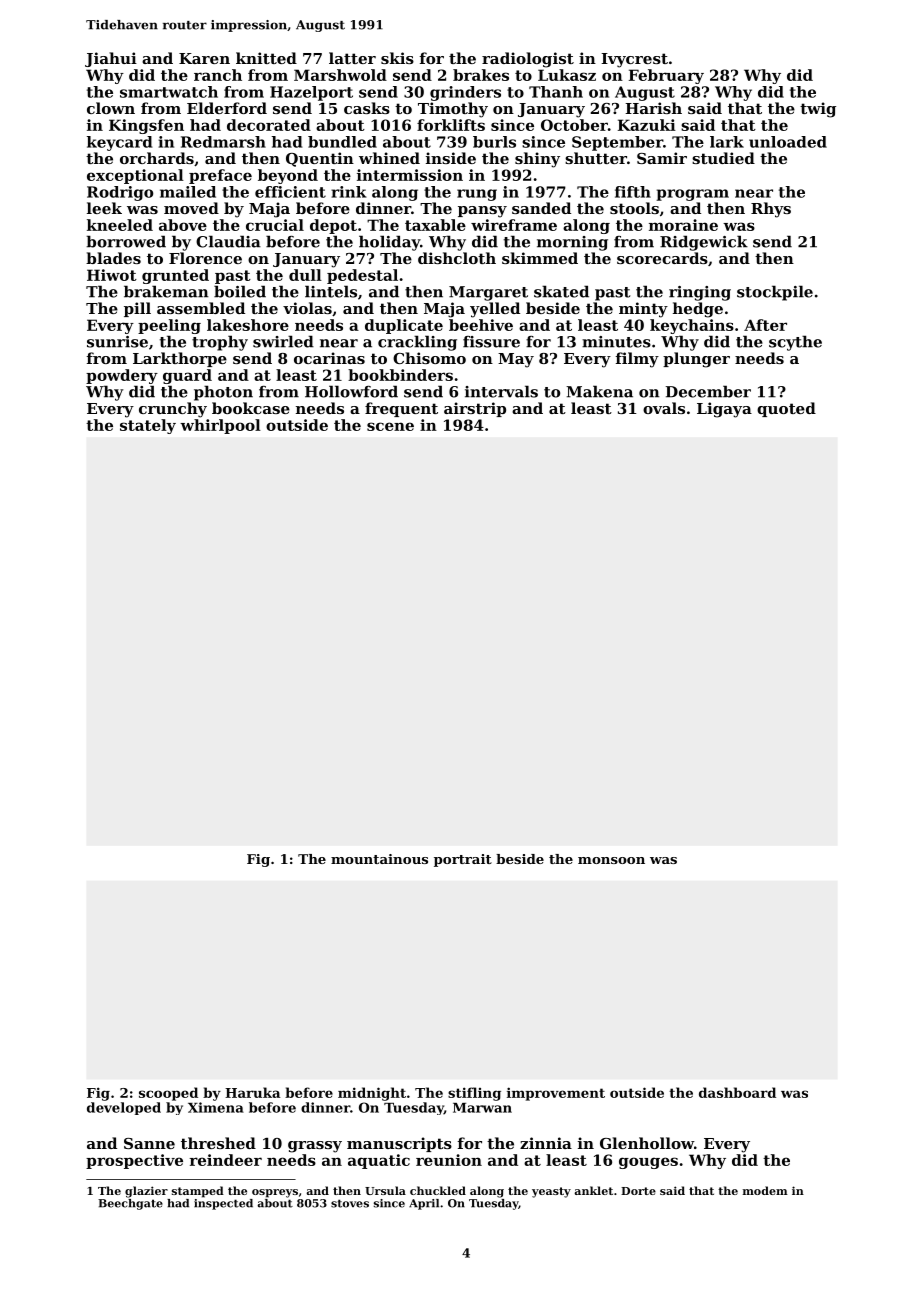  I want to click on stockpile, so click(775, 293).
